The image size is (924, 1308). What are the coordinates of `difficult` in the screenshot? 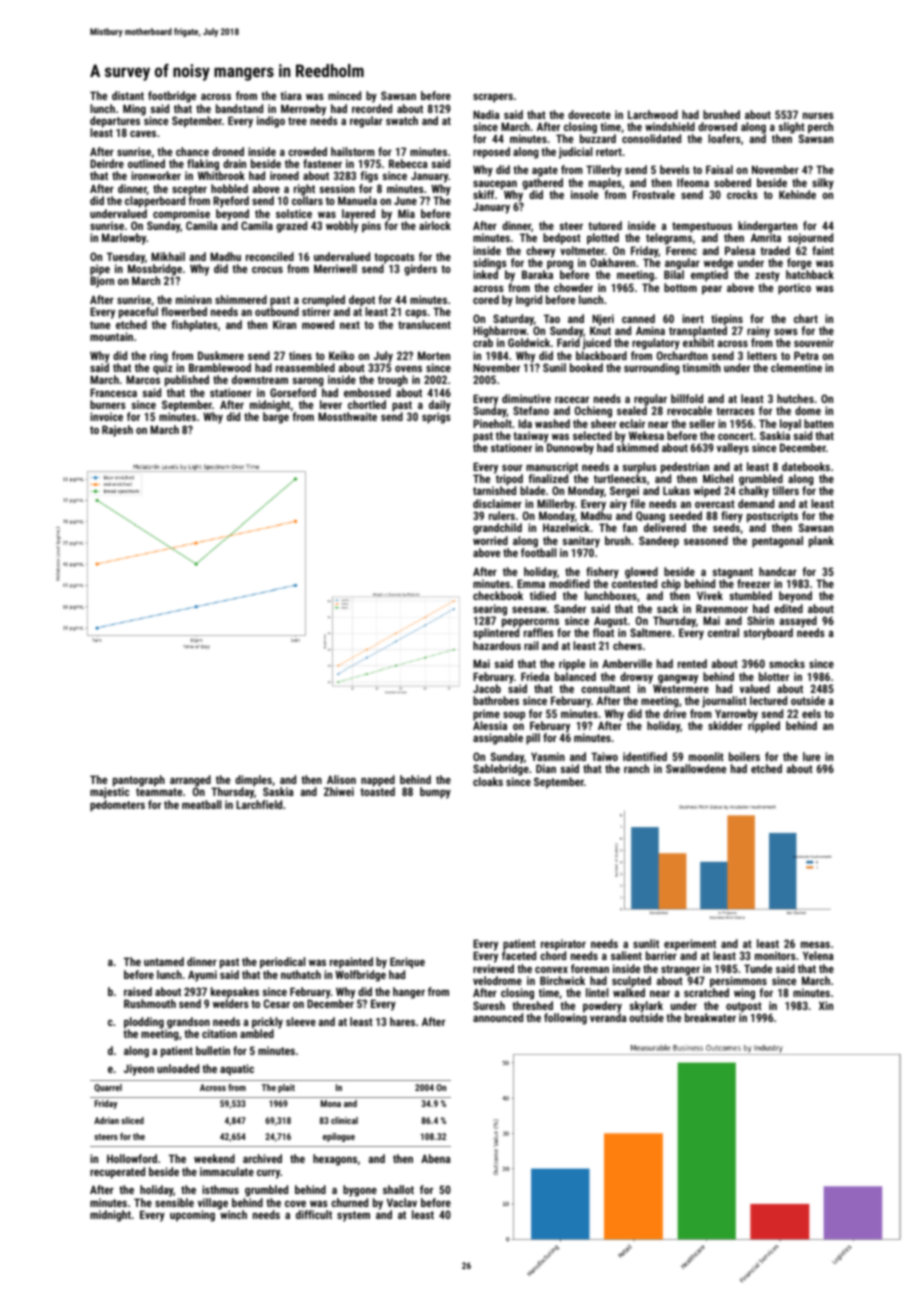 It's located at (314, 1214).
